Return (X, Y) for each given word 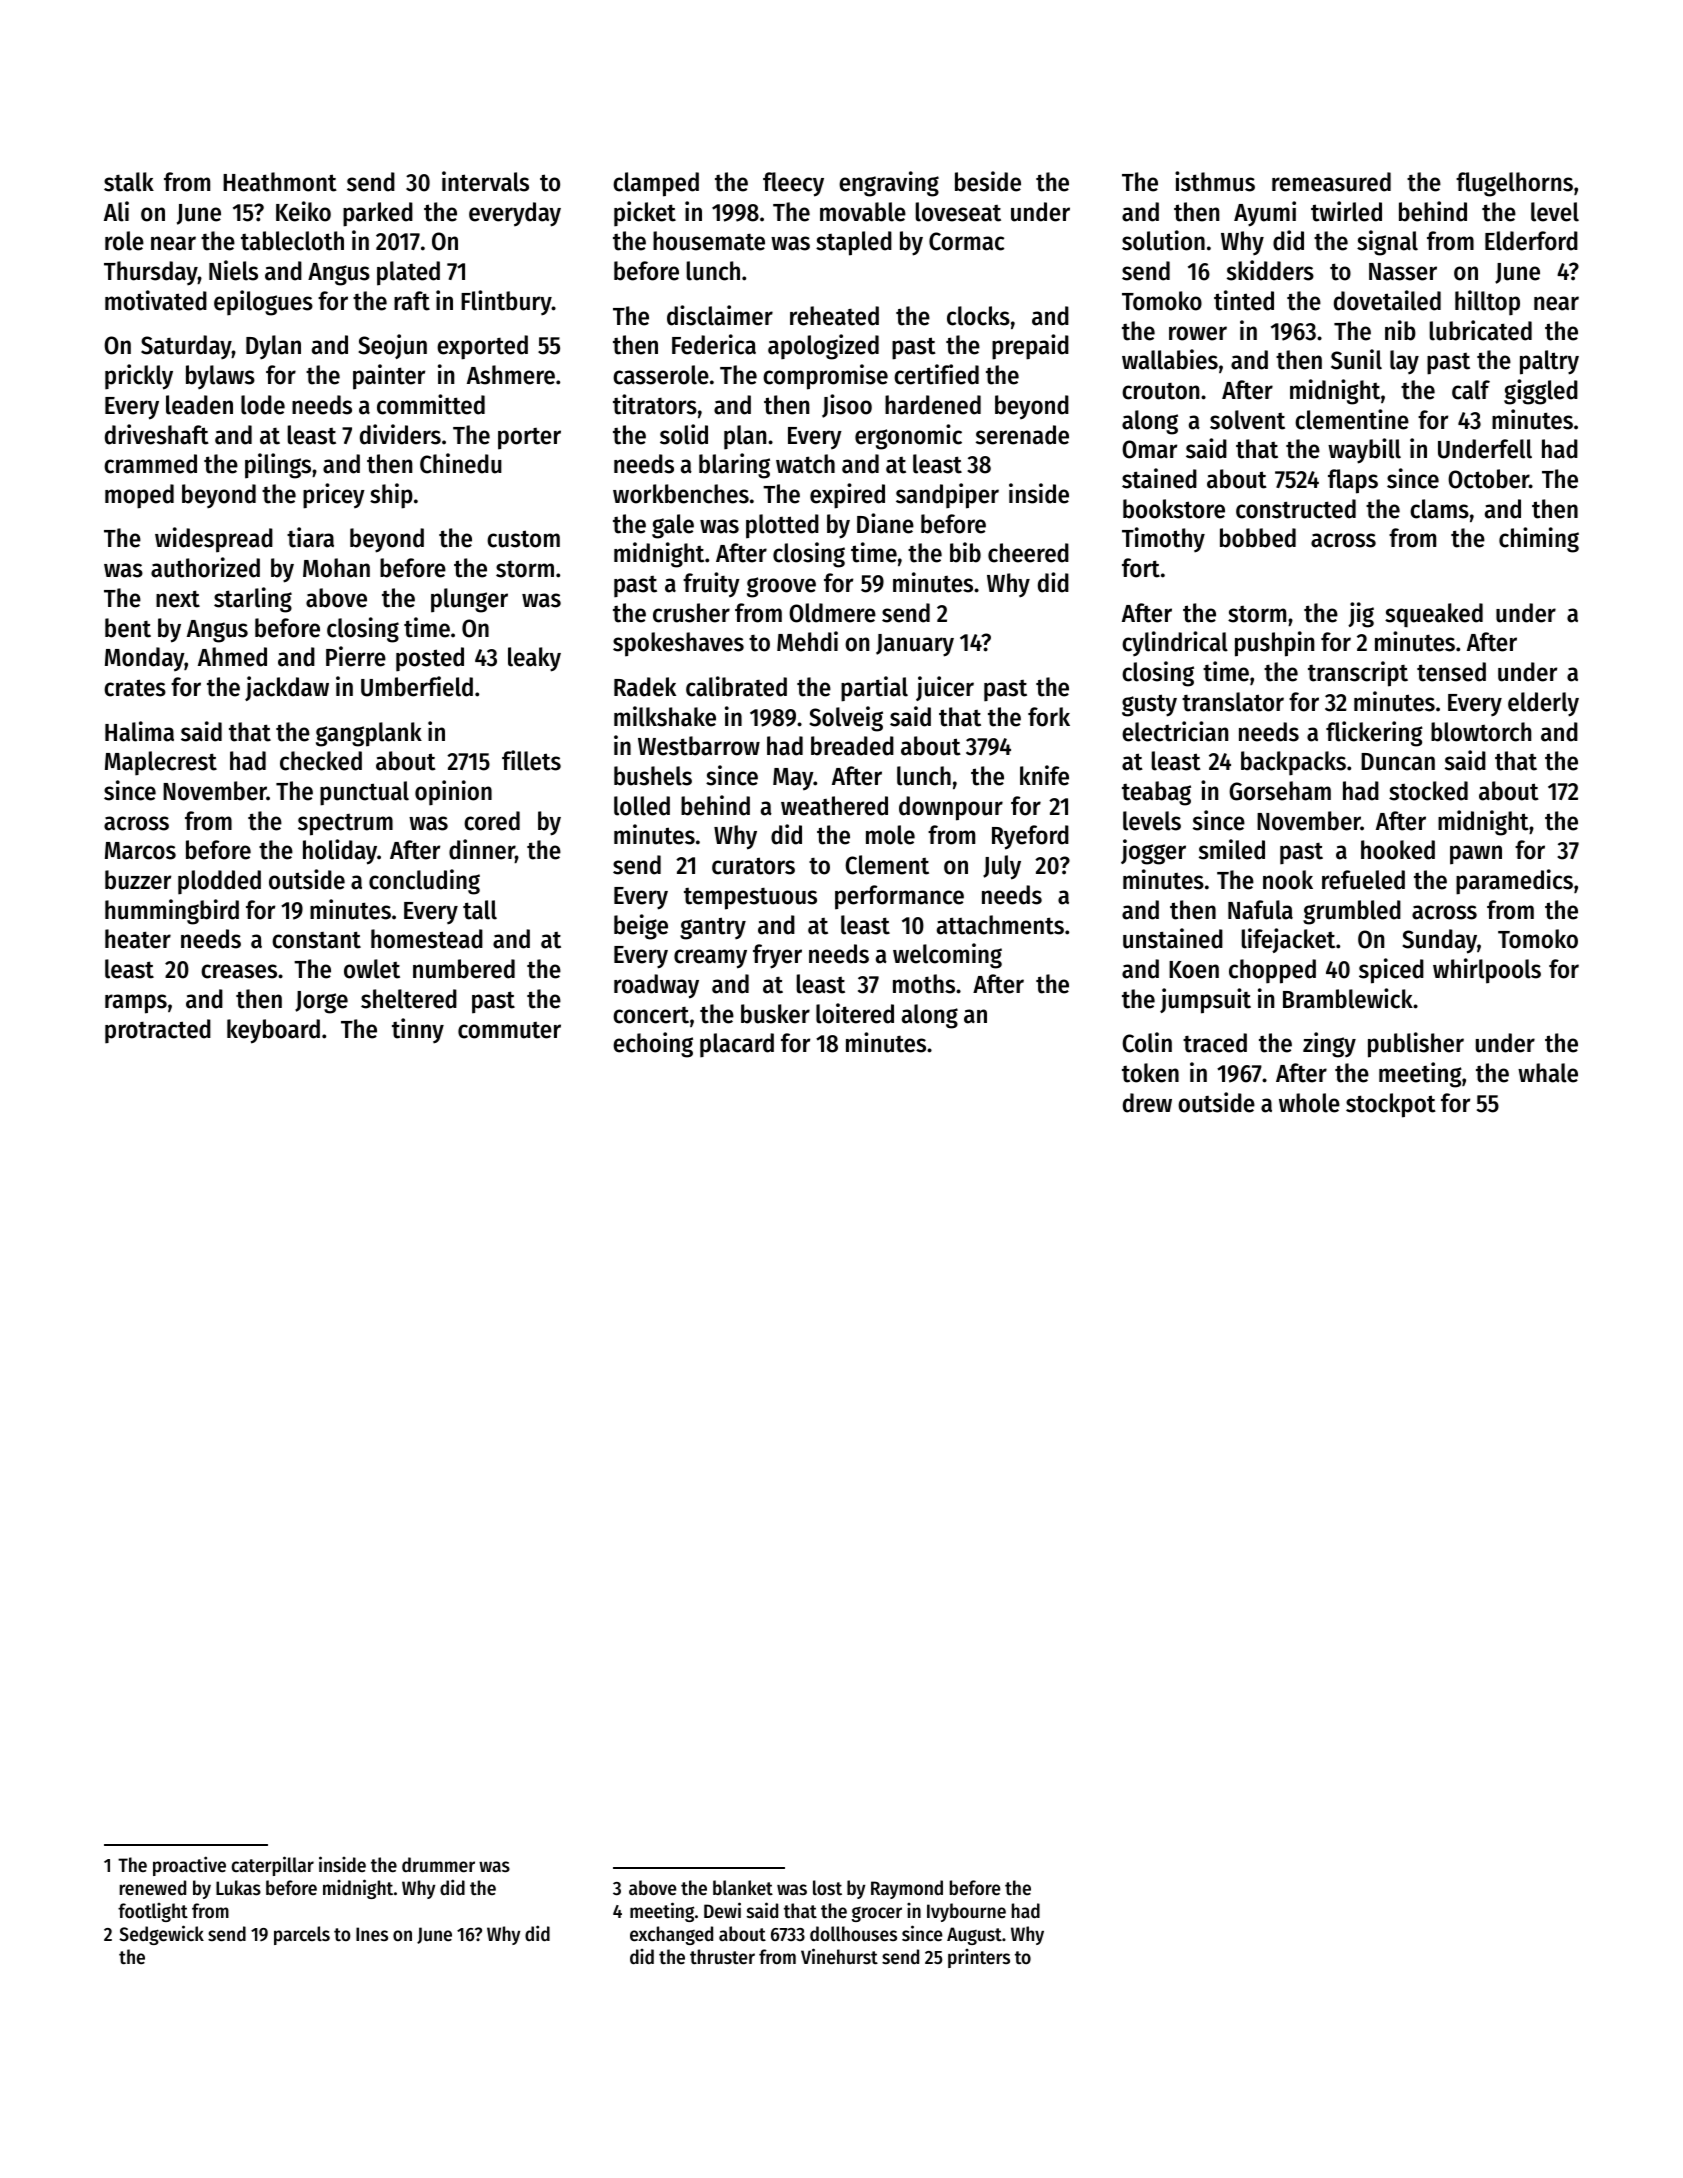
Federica (714, 344)
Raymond (907, 1889)
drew (1147, 1103)
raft (412, 301)
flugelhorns (1514, 184)
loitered (855, 1013)
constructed (1296, 509)
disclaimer (720, 315)
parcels (302, 1935)
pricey (334, 496)
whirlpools (1487, 971)
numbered (464, 969)
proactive (189, 1866)
